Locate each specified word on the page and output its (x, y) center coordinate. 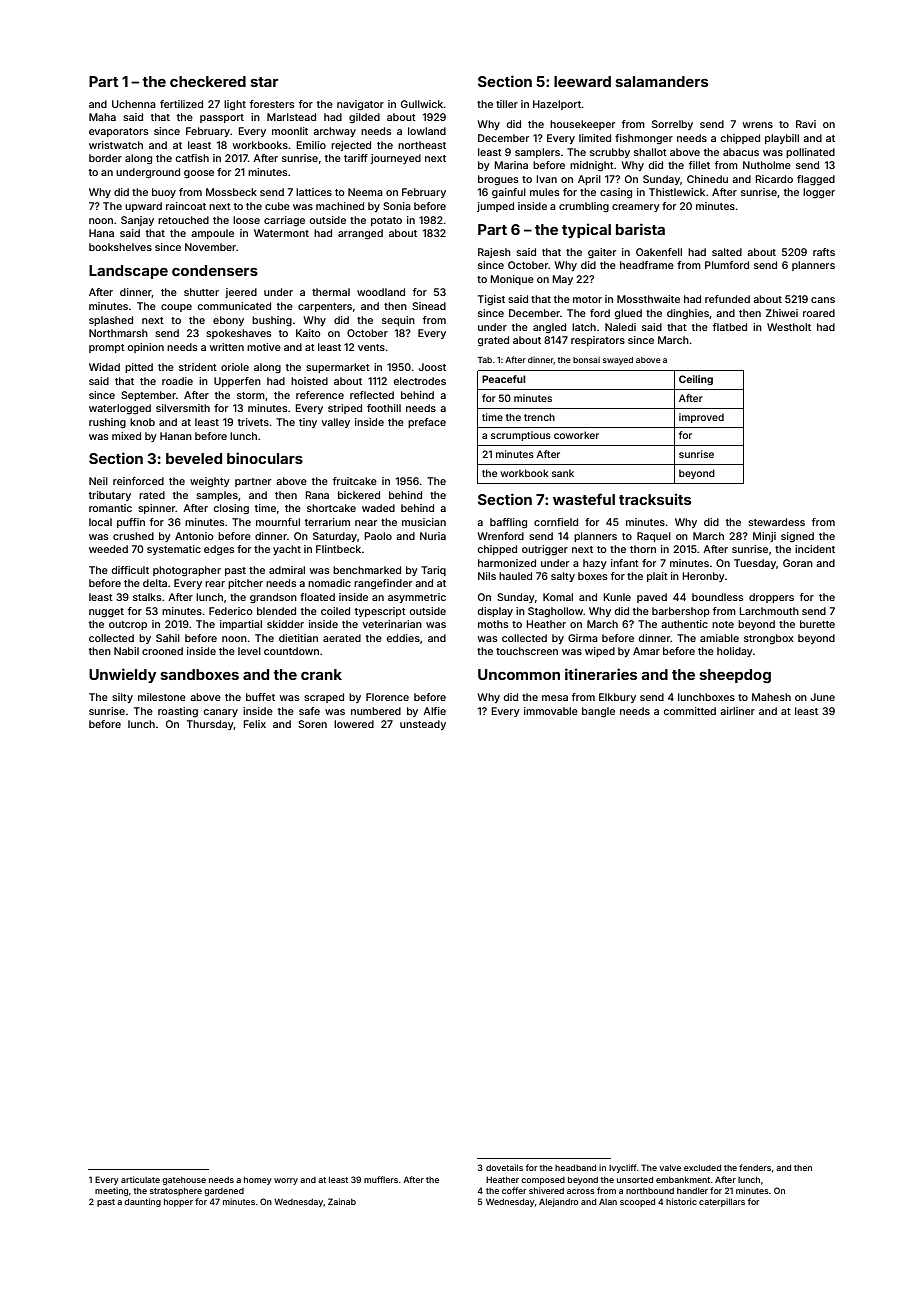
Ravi (806, 124)
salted (727, 252)
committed (690, 711)
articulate (140, 1179)
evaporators (118, 132)
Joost (432, 367)
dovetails (504, 1167)
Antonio (194, 536)
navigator (360, 105)
